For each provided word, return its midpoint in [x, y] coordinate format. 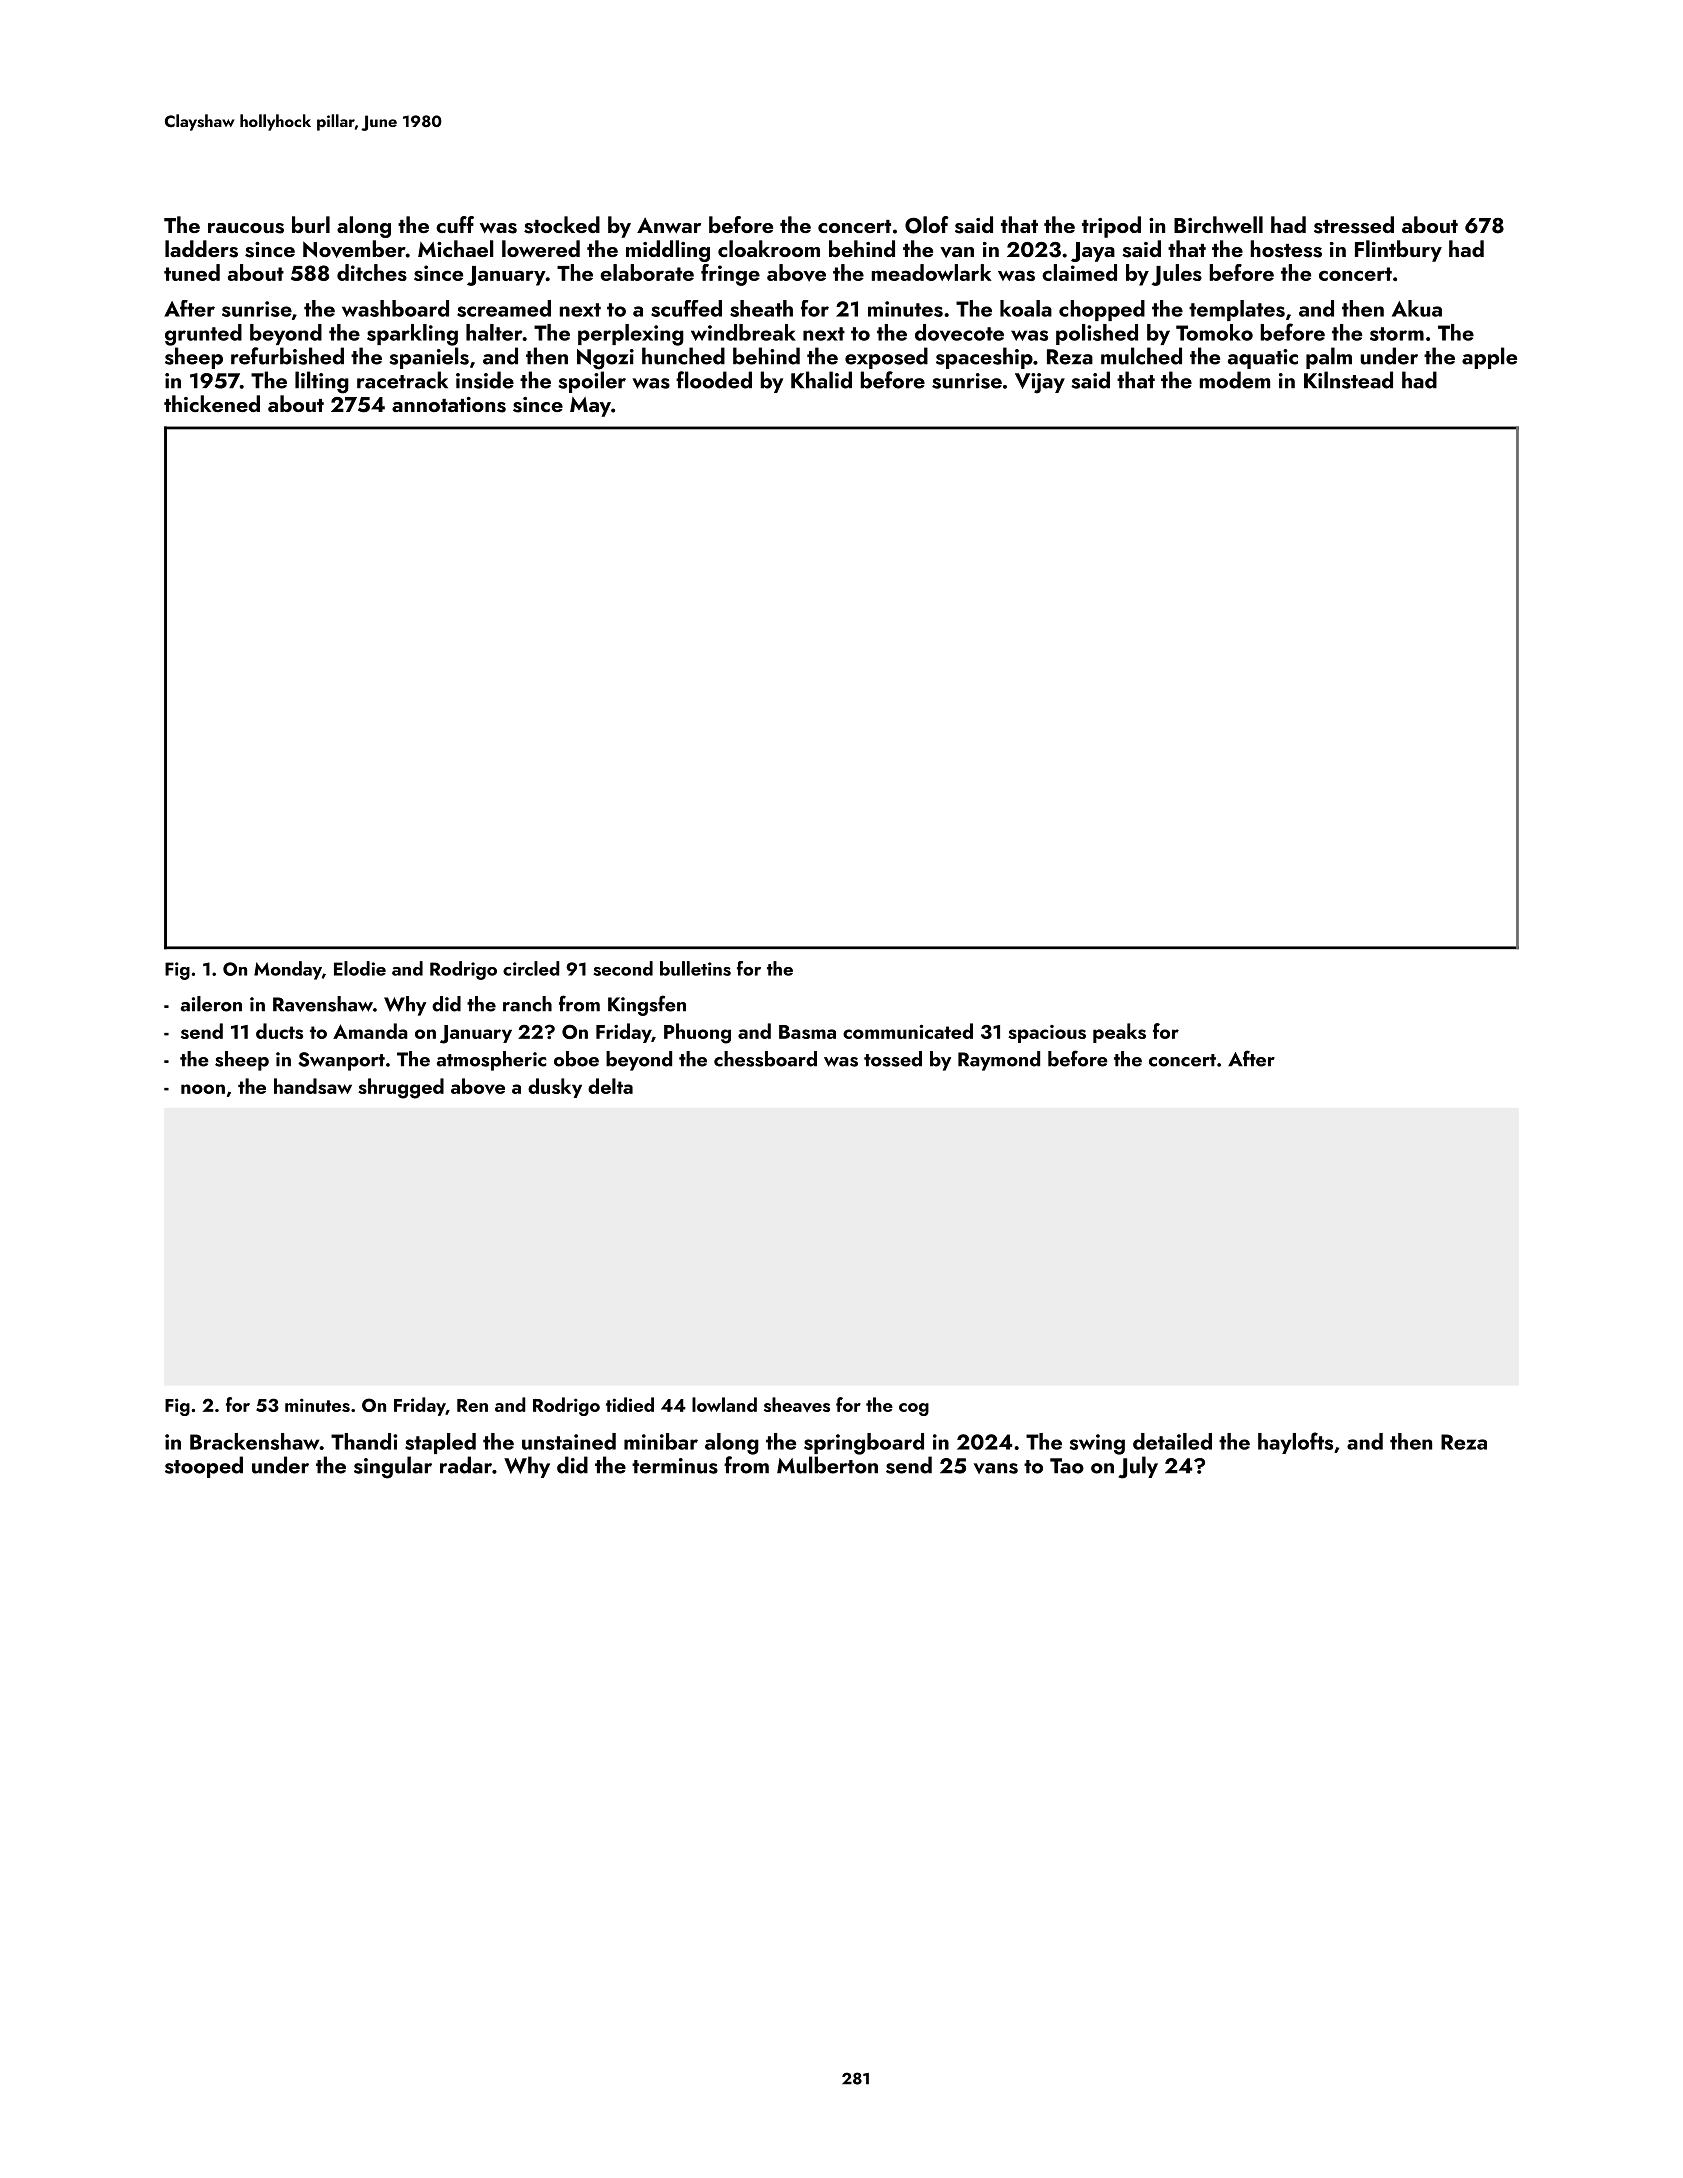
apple [1489, 358]
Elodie [360, 968]
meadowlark [931, 272]
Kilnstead [1348, 380]
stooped [204, 1467]
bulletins [695, 968]
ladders [201, 249]
